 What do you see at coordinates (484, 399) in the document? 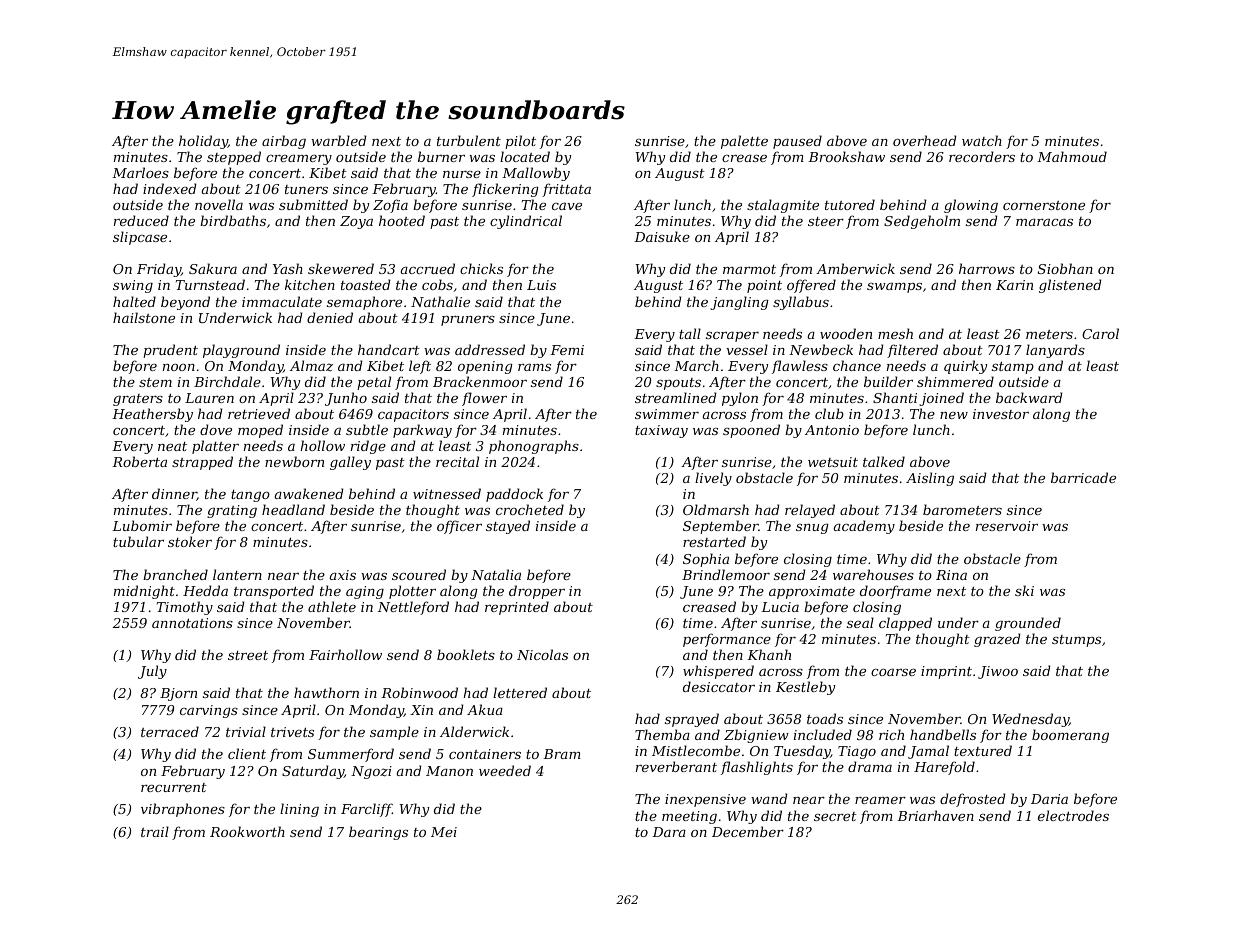
I see `flower` at bounding box center [484, 399].
